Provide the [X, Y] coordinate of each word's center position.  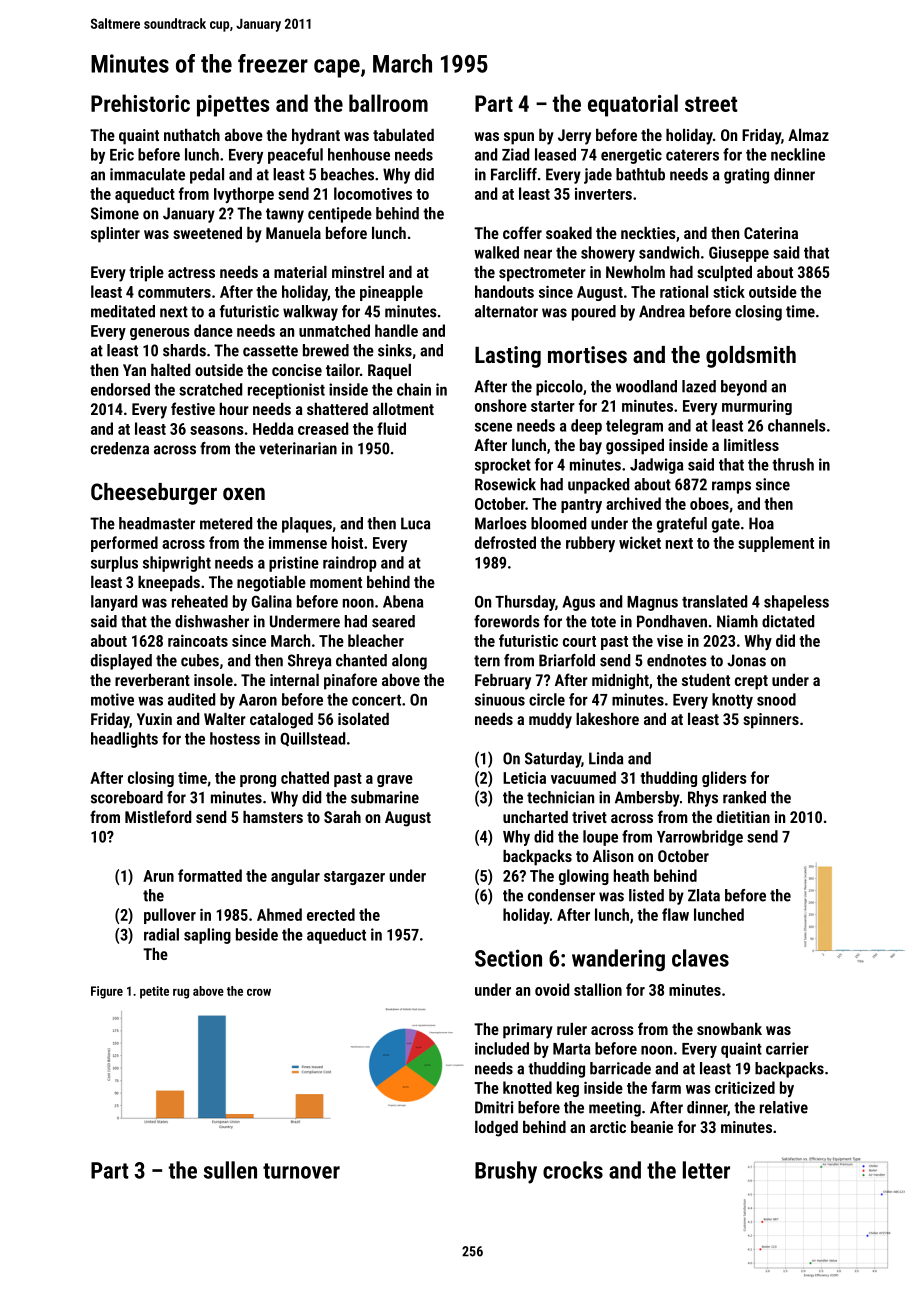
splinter [115, 235]
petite [154, 992]
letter [706, 1170]
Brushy [506, 1172]
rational [684, 291]
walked [496, 252]
